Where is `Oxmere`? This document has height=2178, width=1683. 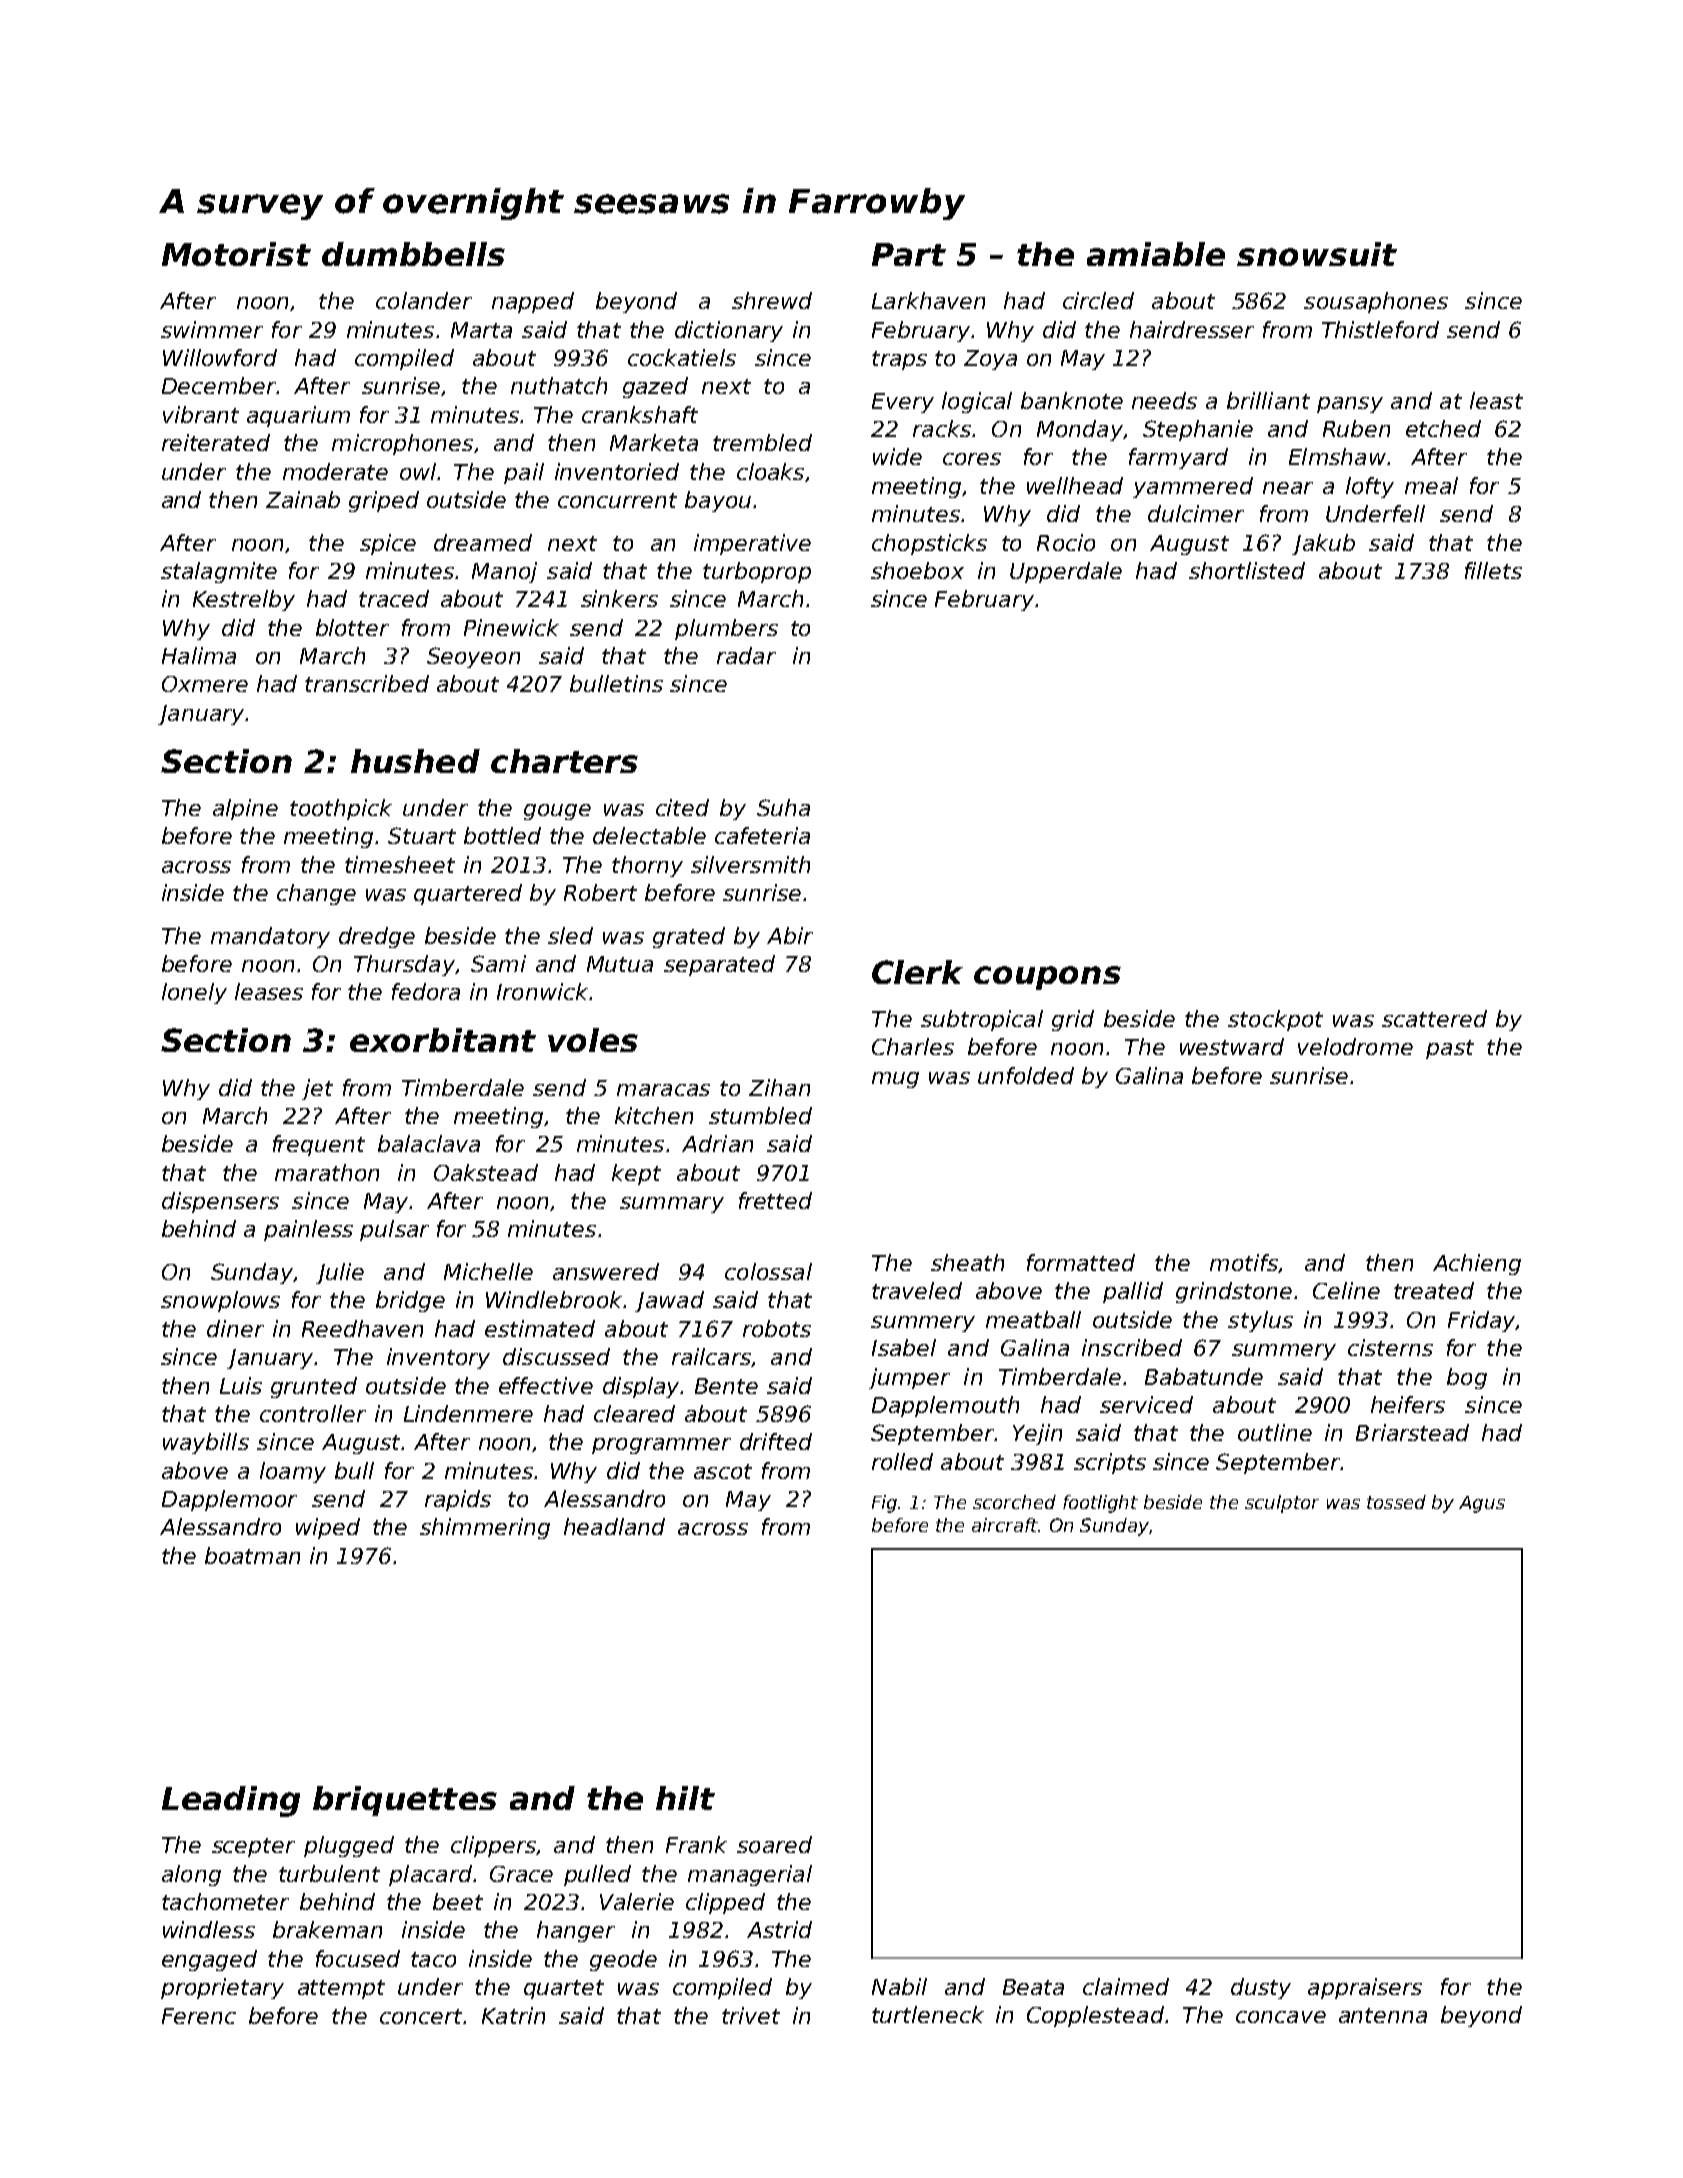
Oxmere is located at coordinates (205, 684).
